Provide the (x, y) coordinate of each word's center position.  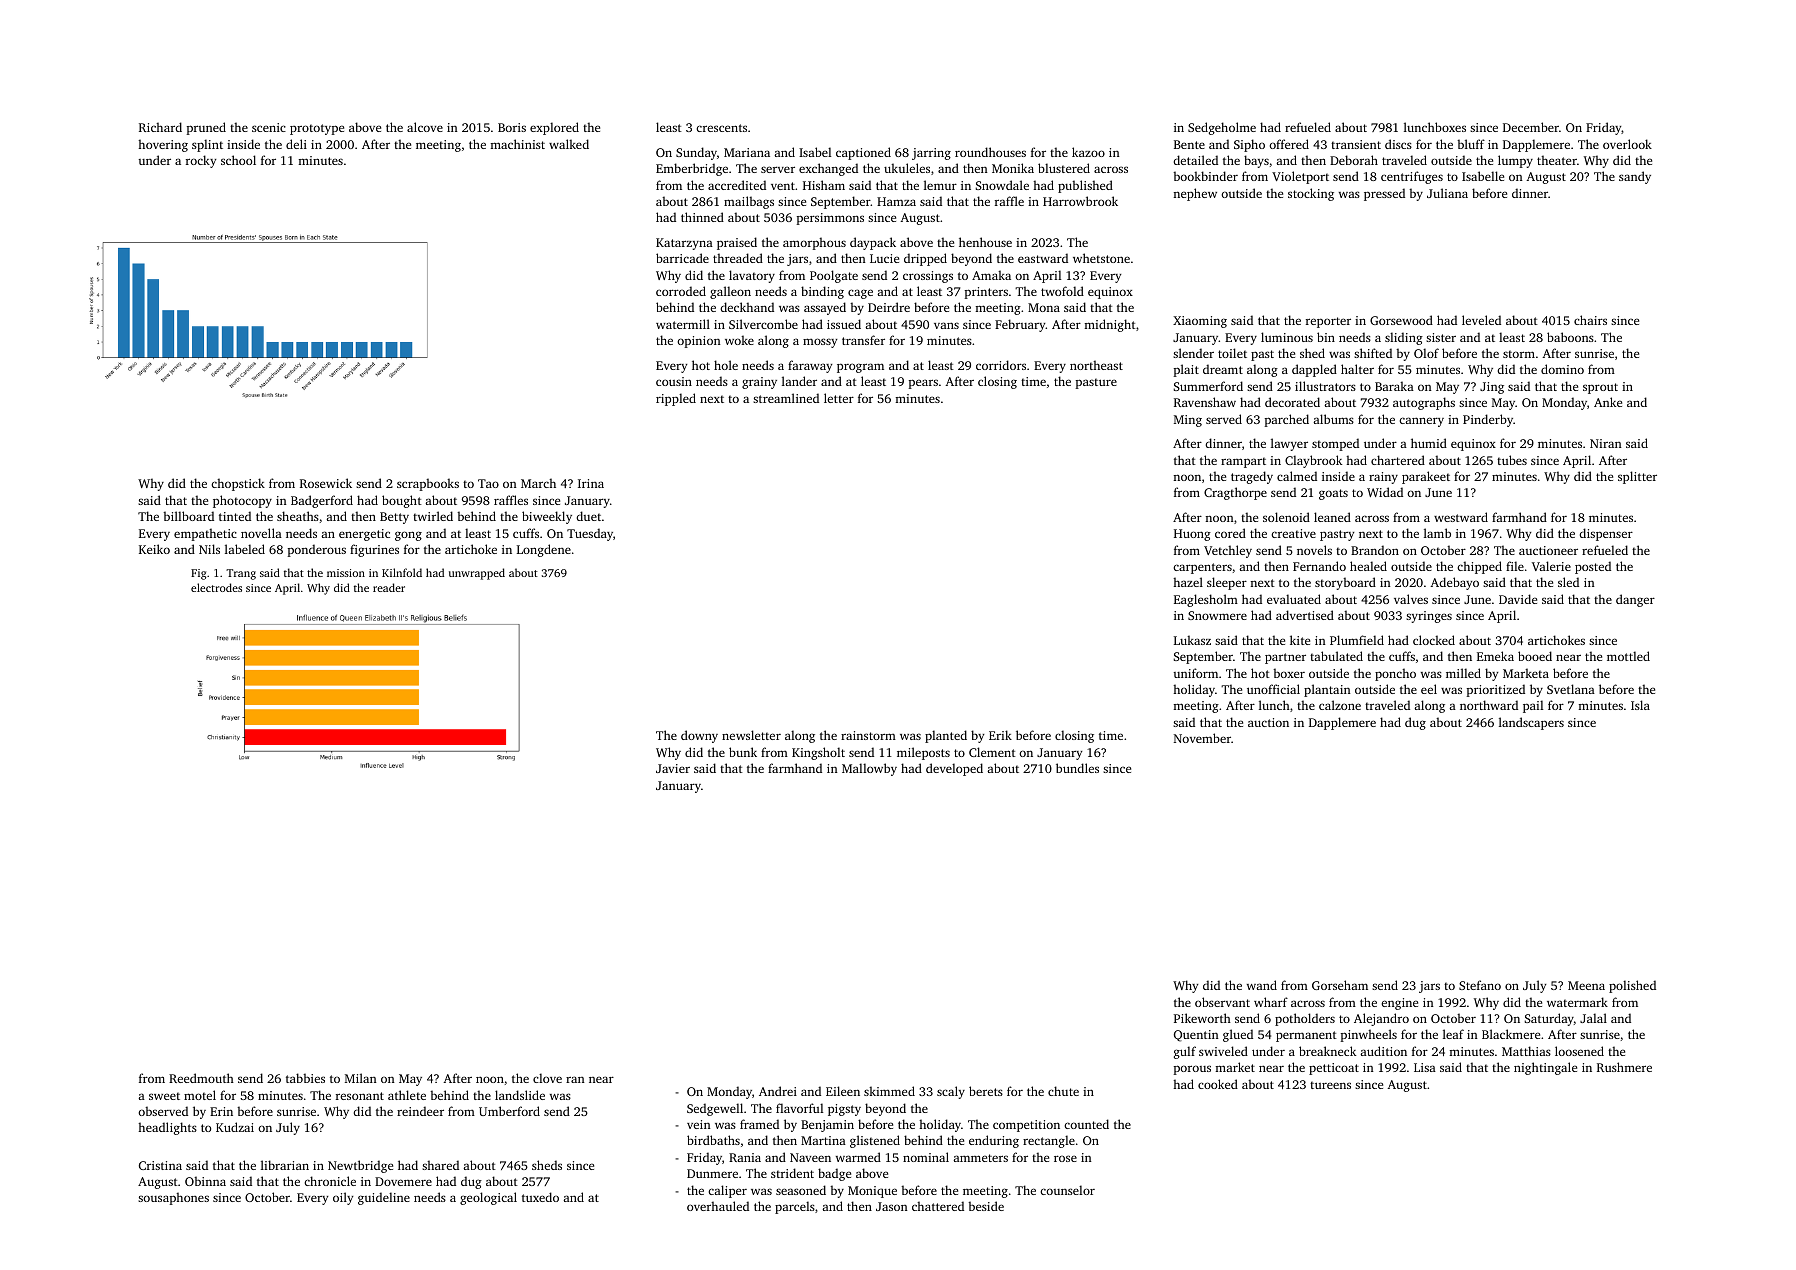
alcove (425, 127)
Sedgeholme (1222, 128)
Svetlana (1571, 689)
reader (389, 587)
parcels (795, 1207)
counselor (1067, 1190)
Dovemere (403, 1181)
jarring (931, 154)
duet (588, 516)
